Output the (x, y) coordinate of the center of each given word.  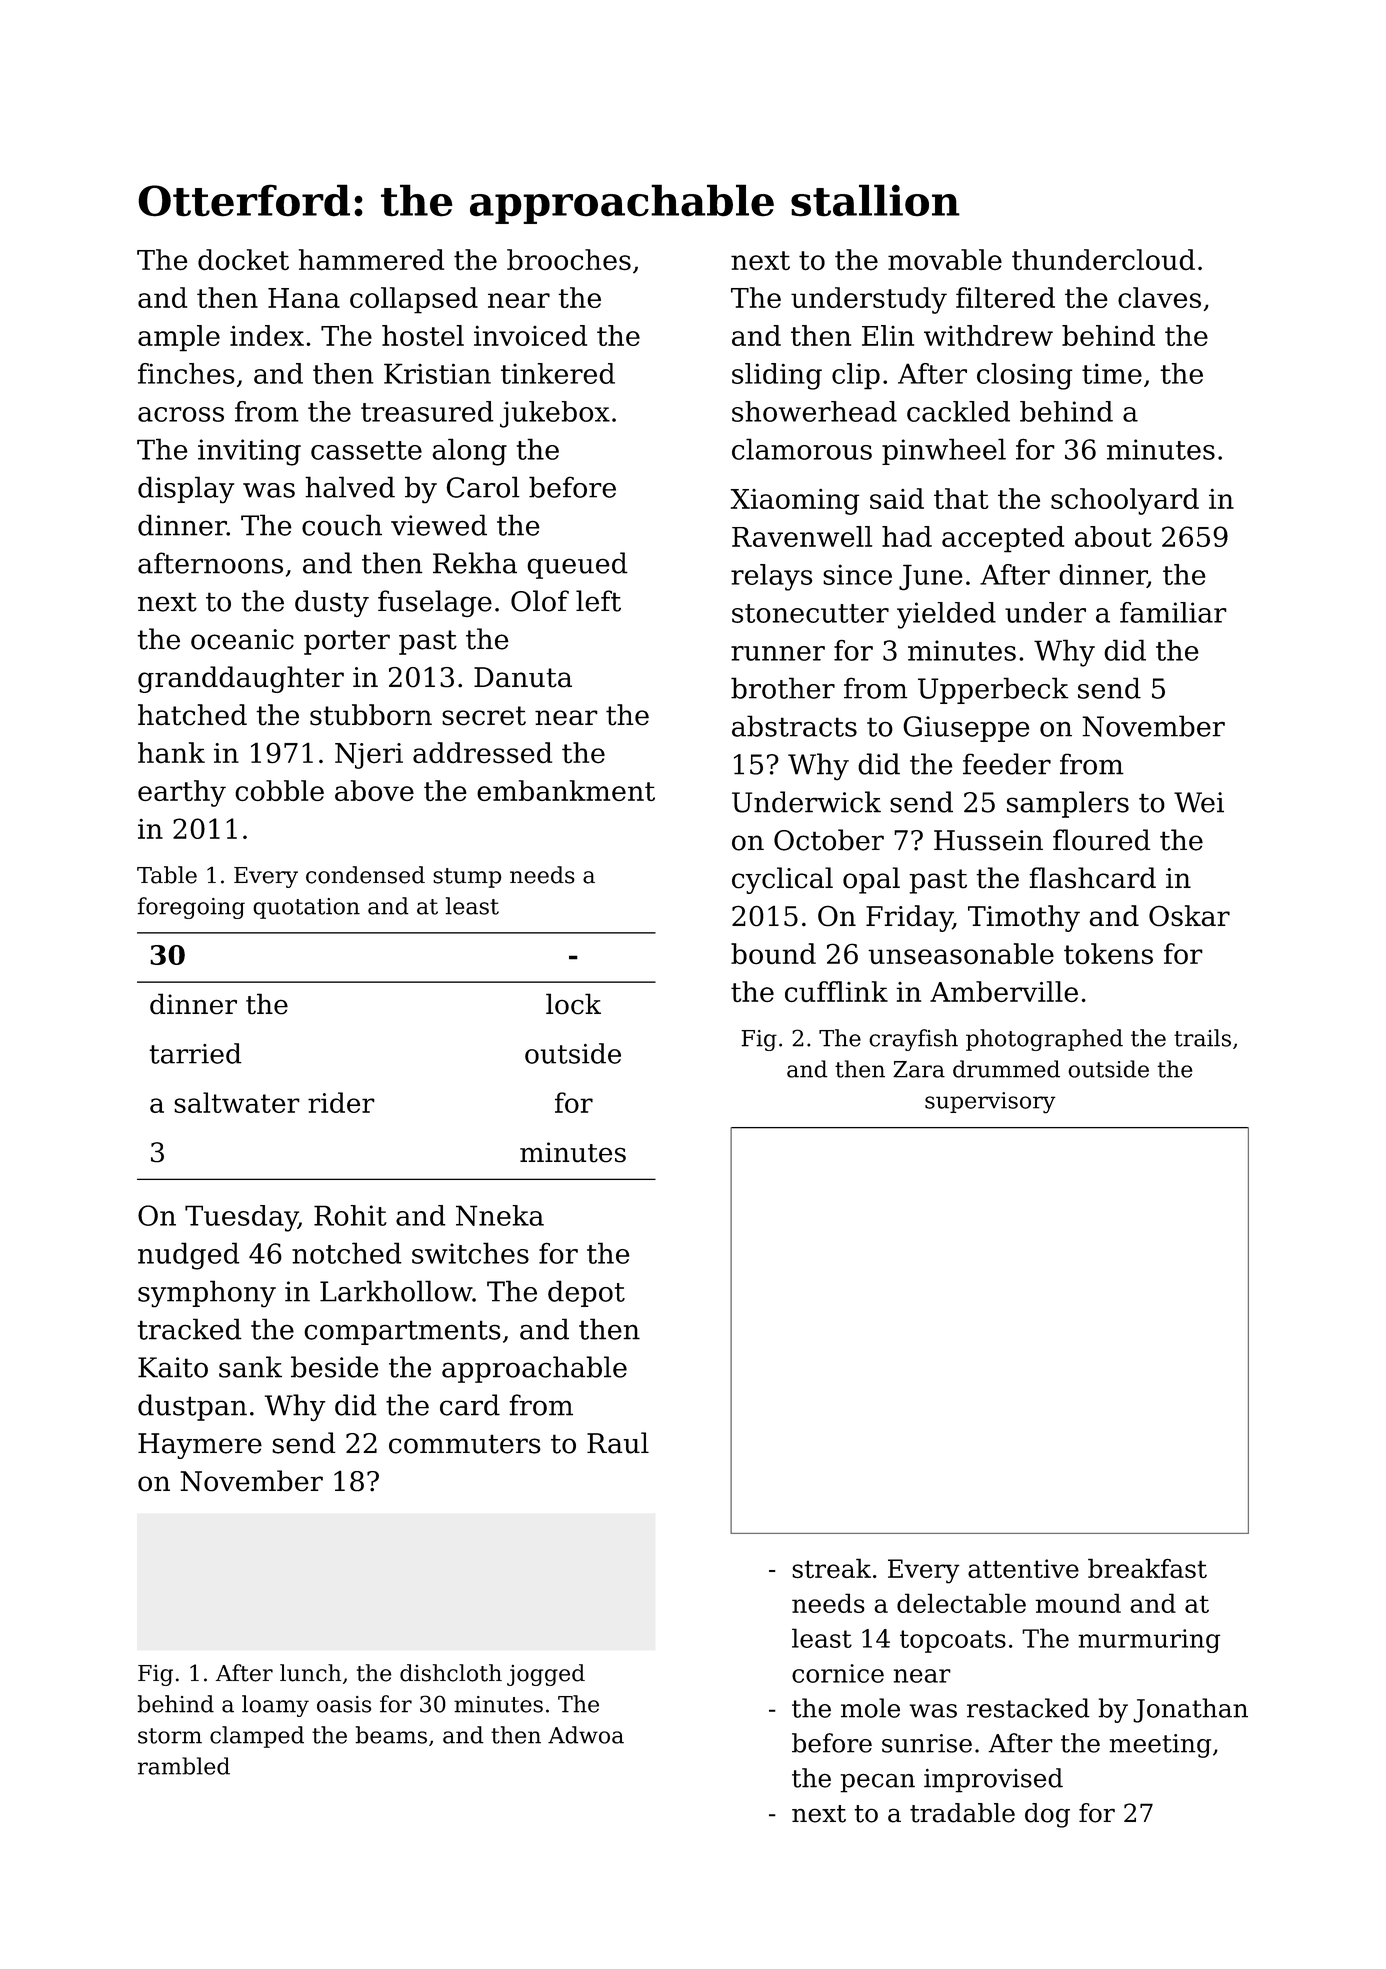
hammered (371, 259)
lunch (310, 1673)
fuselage (435, 603)
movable (945, 259)
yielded (946, 615)
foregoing (191, 908)
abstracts (794, 726)
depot (586, 1293)
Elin (888, 335)
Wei (1199, 802)
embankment (566, 790)
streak (831, 1568)
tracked (190, 1329)
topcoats (953, 1641)
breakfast (1147, 1568)
